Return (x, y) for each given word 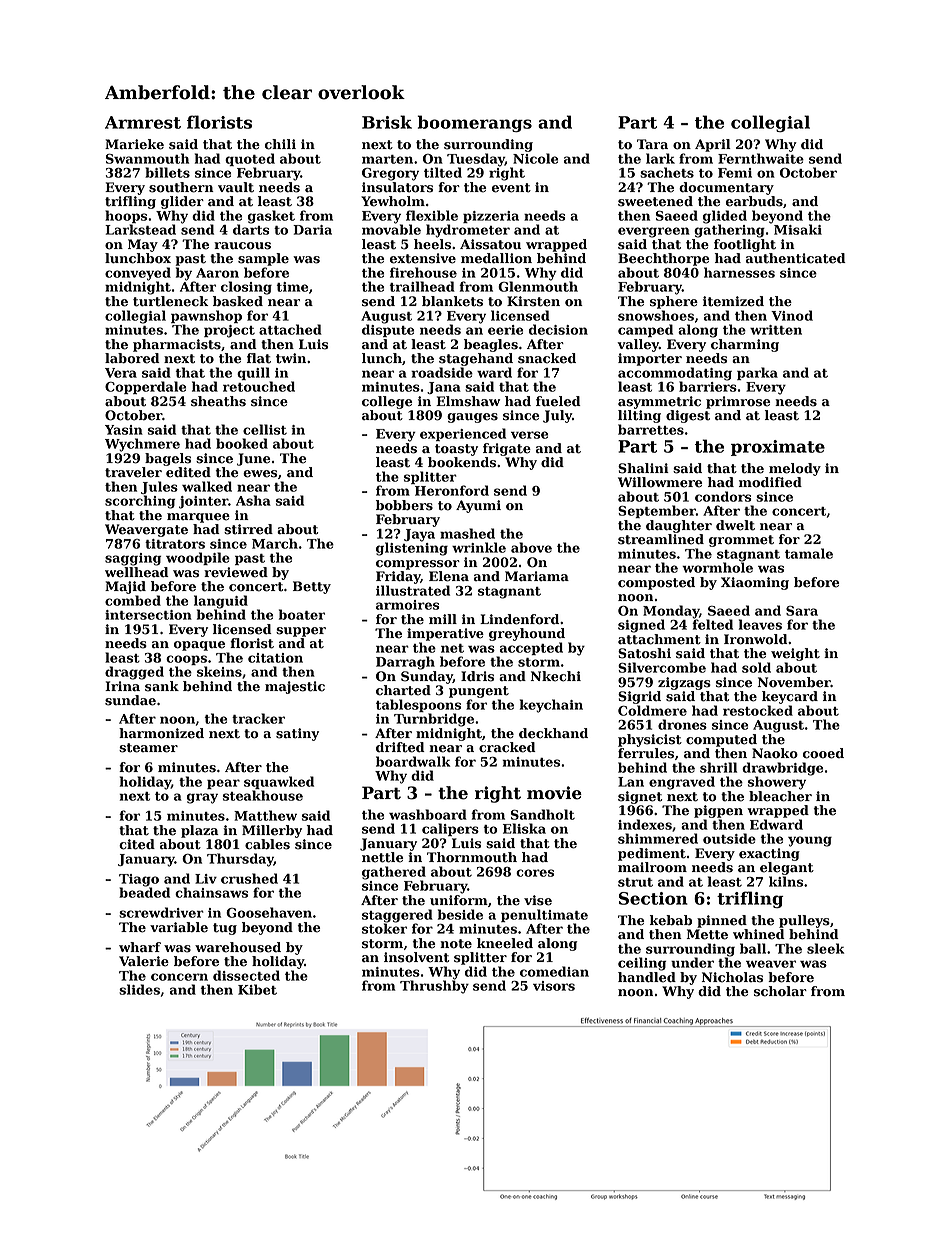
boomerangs (475, 123)
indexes (645, 824)
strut (635, 882)
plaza (200, 831)
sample (263, 259)
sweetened (655, 201)
